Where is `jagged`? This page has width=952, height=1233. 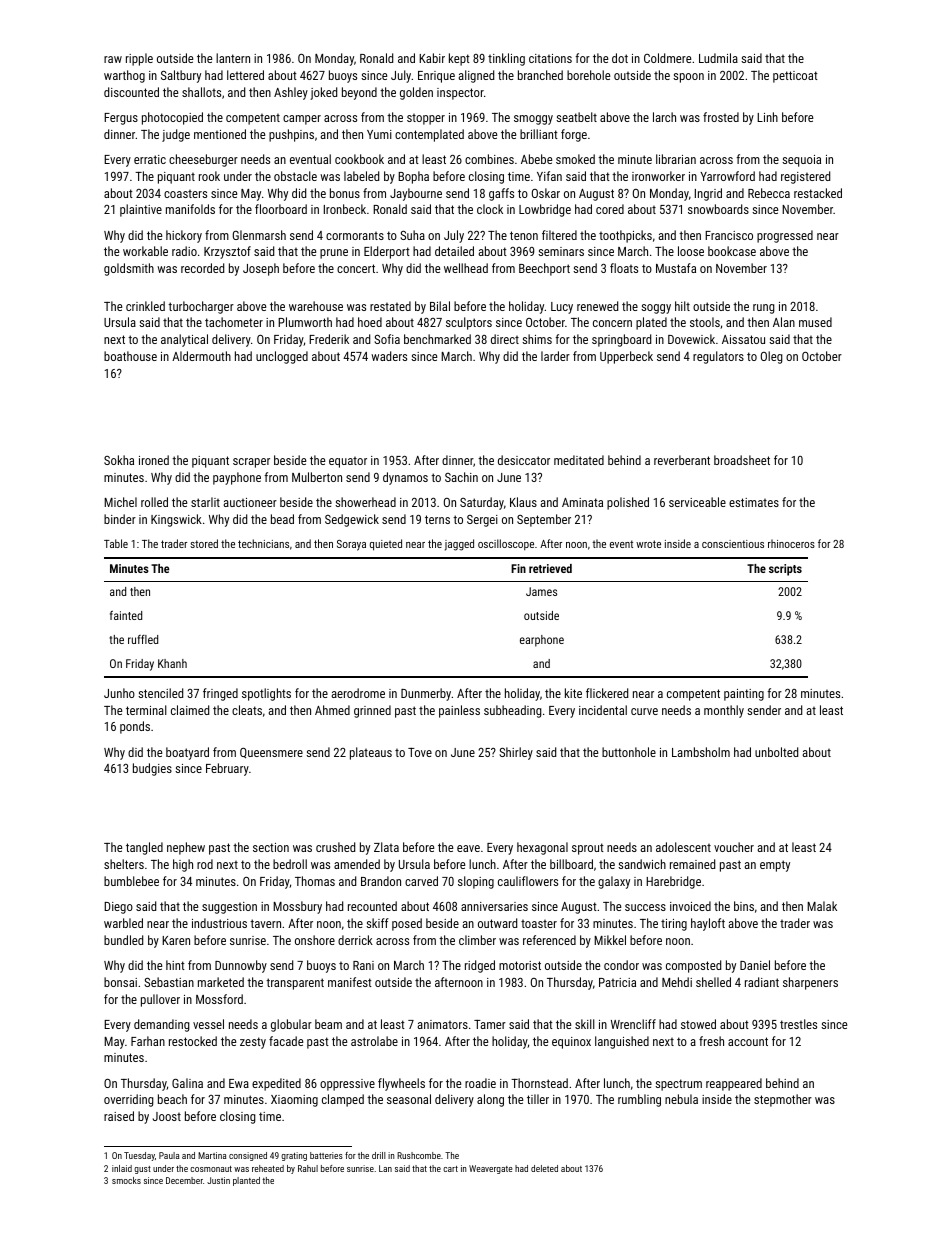
jagged is located at coordinates (459, 545).
